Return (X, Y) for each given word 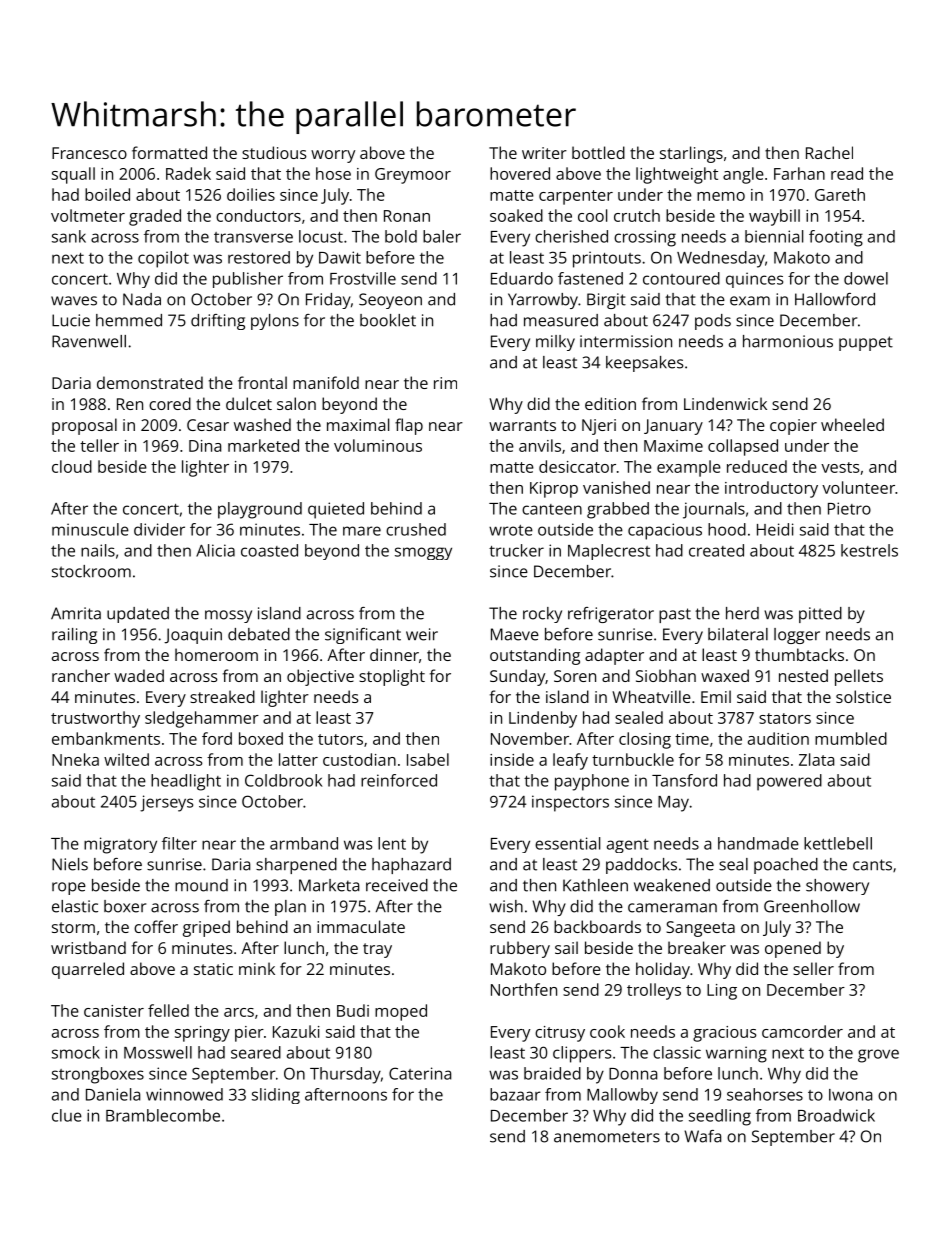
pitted (820, 615)
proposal (84, 426)
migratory (120, 845)
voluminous (378, 445)
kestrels (869, 550)
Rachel (829, 152)
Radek (188, 173)
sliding (276, 1096)
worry (333, 156)
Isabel (428, 759)
